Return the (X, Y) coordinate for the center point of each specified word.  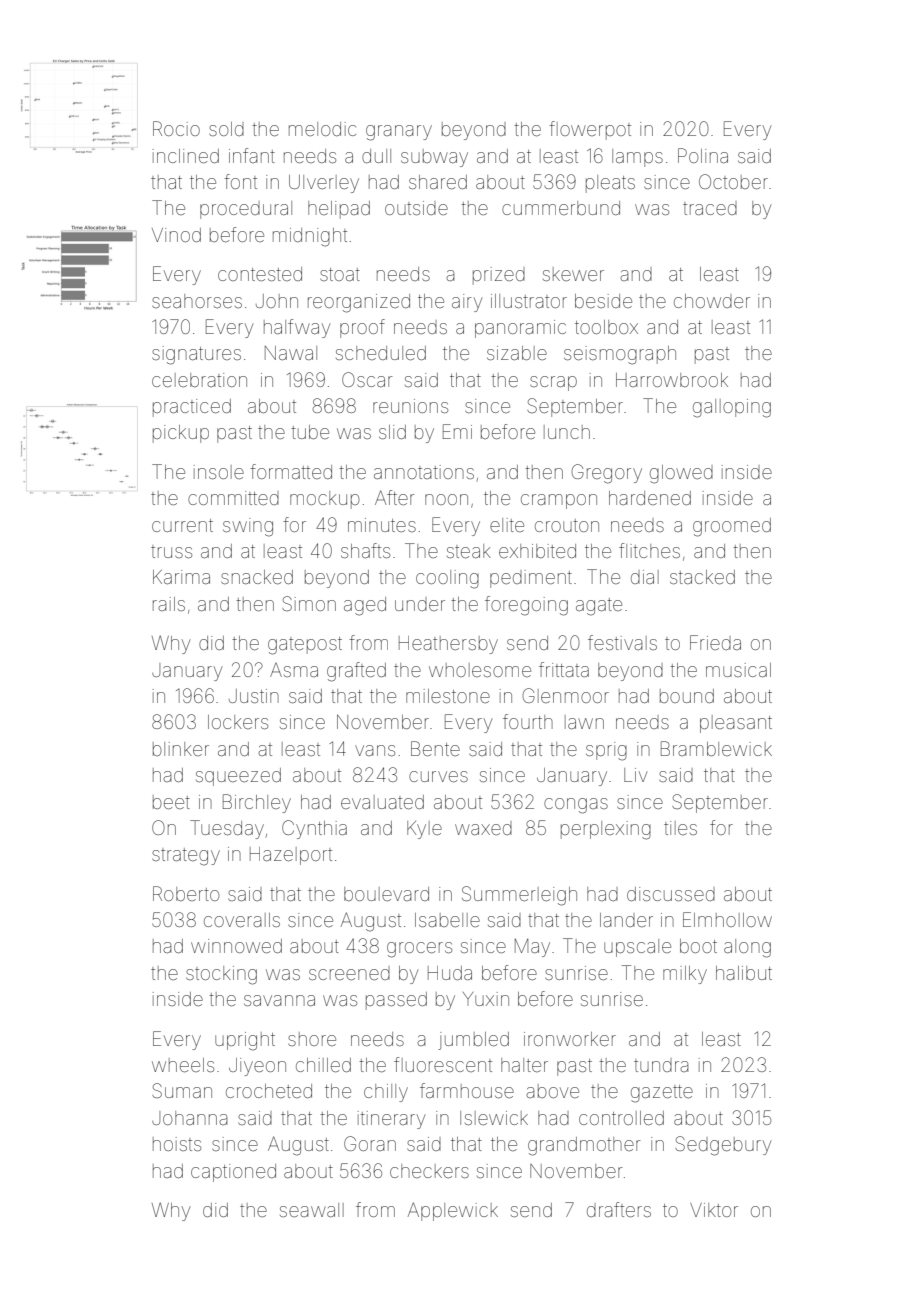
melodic (322, 129)
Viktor (714, 1210)
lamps (637, 158)
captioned (233, 1173)
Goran (370, 1143)
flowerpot (590, 130)
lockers (238, 722)
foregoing (526, 606)
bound (687, 696)
